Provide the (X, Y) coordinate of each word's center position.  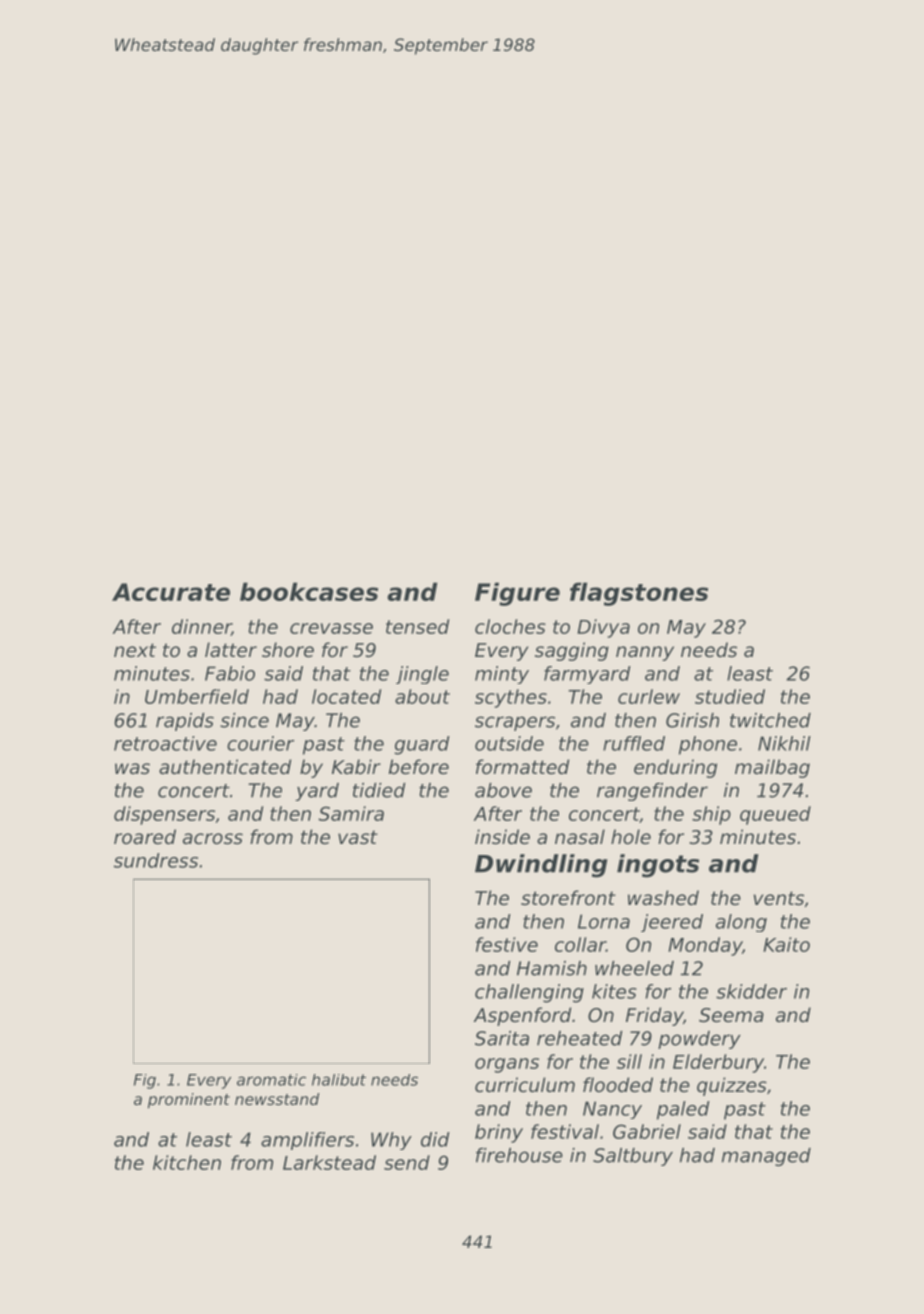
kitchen (187, 1162)
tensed (417, 626)
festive (507, 944)
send (407, 1162)
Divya (603, 628)
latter (231, 649)
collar (580, 944)
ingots (658, 866)
